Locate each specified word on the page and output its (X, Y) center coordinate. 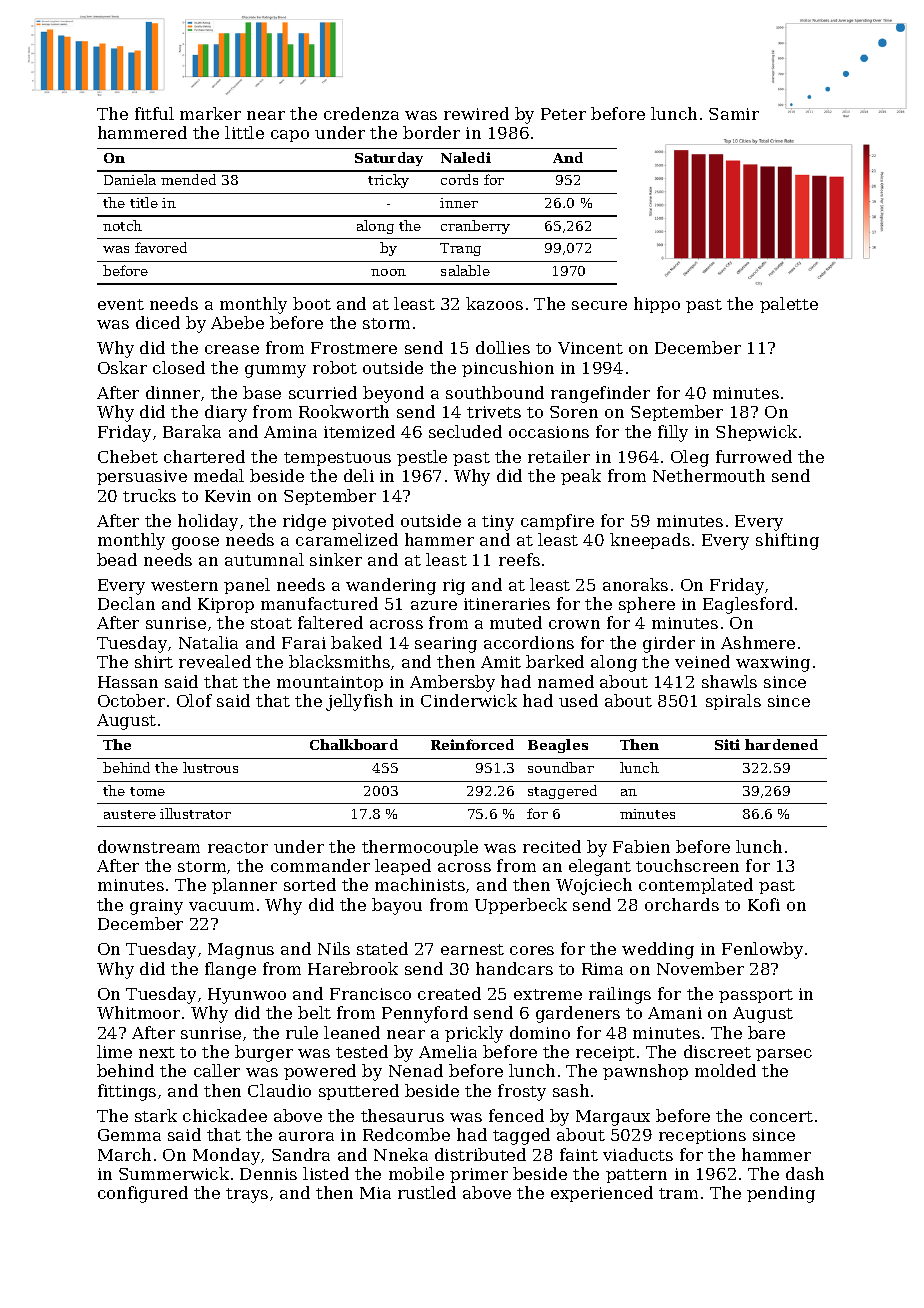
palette (789, 305)
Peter (563, 114)
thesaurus (402, 1115)
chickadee (225, 1115)
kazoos (494, 303)
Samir (734, 114)
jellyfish (359, 702)
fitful (154, 113)
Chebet (128, 456)
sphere (647, 605)
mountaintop (330, 683)
